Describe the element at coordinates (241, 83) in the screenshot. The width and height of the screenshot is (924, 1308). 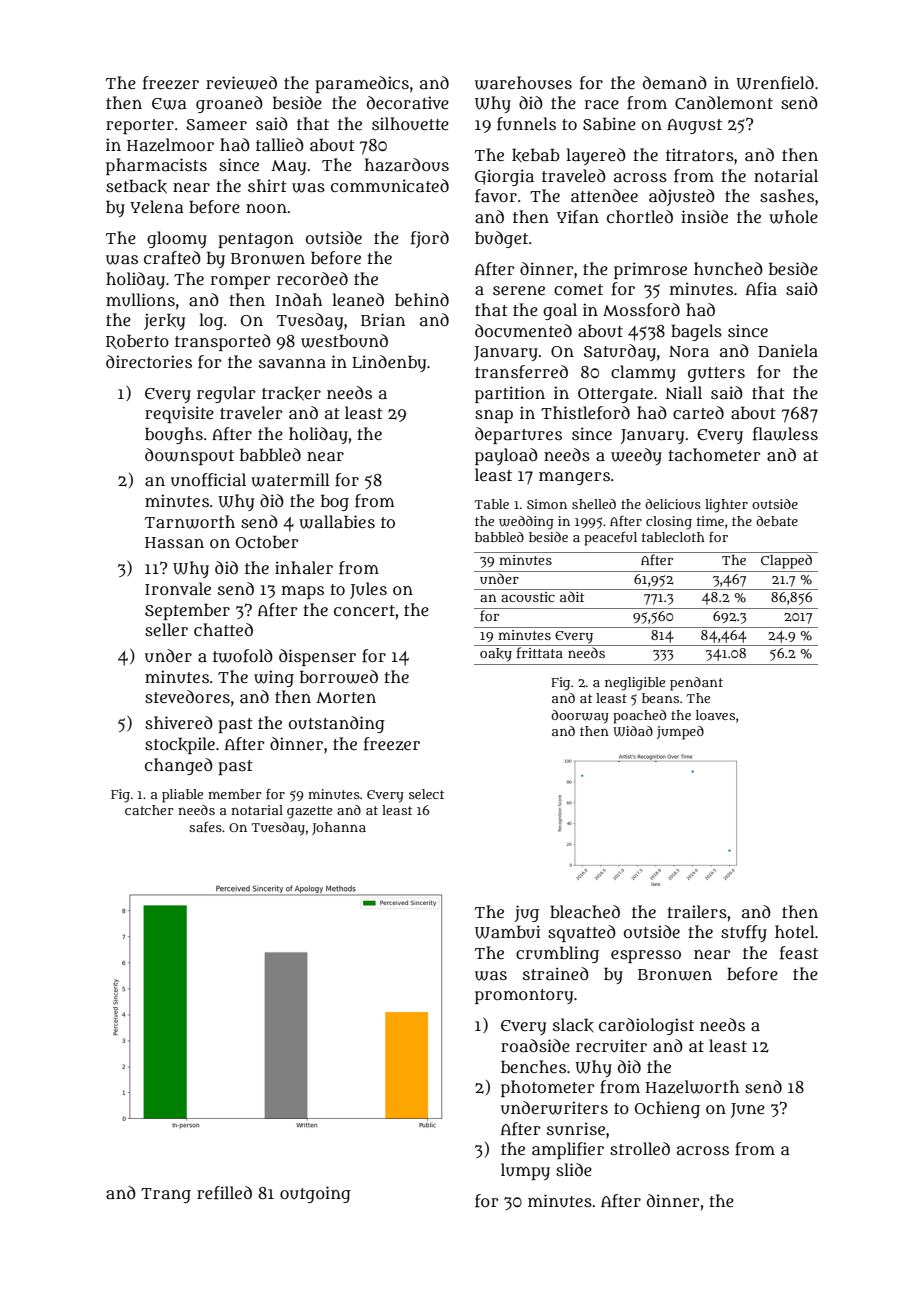
I see `reviewed` at that location.
